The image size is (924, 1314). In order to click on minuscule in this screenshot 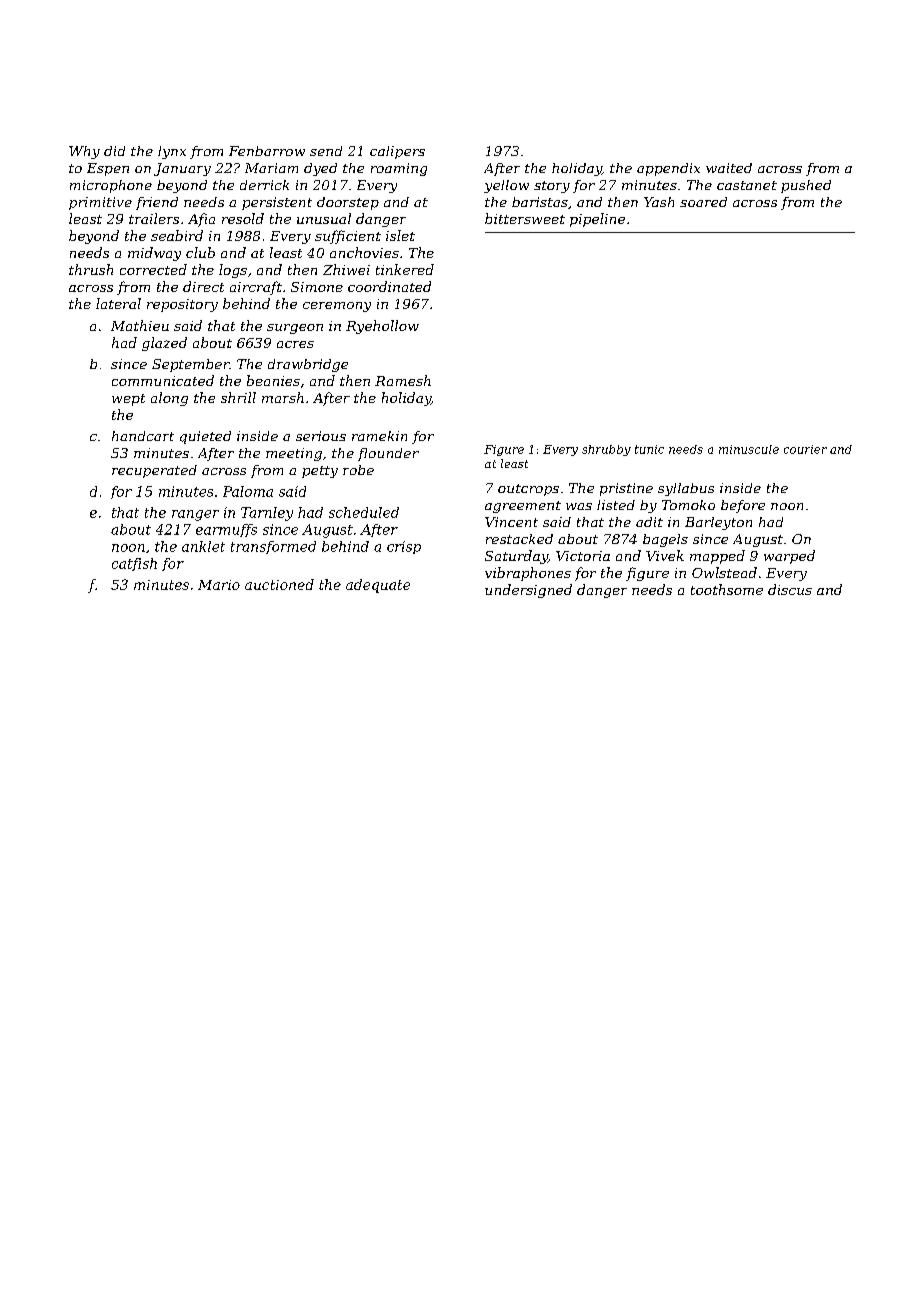, I will do `click(749, 449)`.
